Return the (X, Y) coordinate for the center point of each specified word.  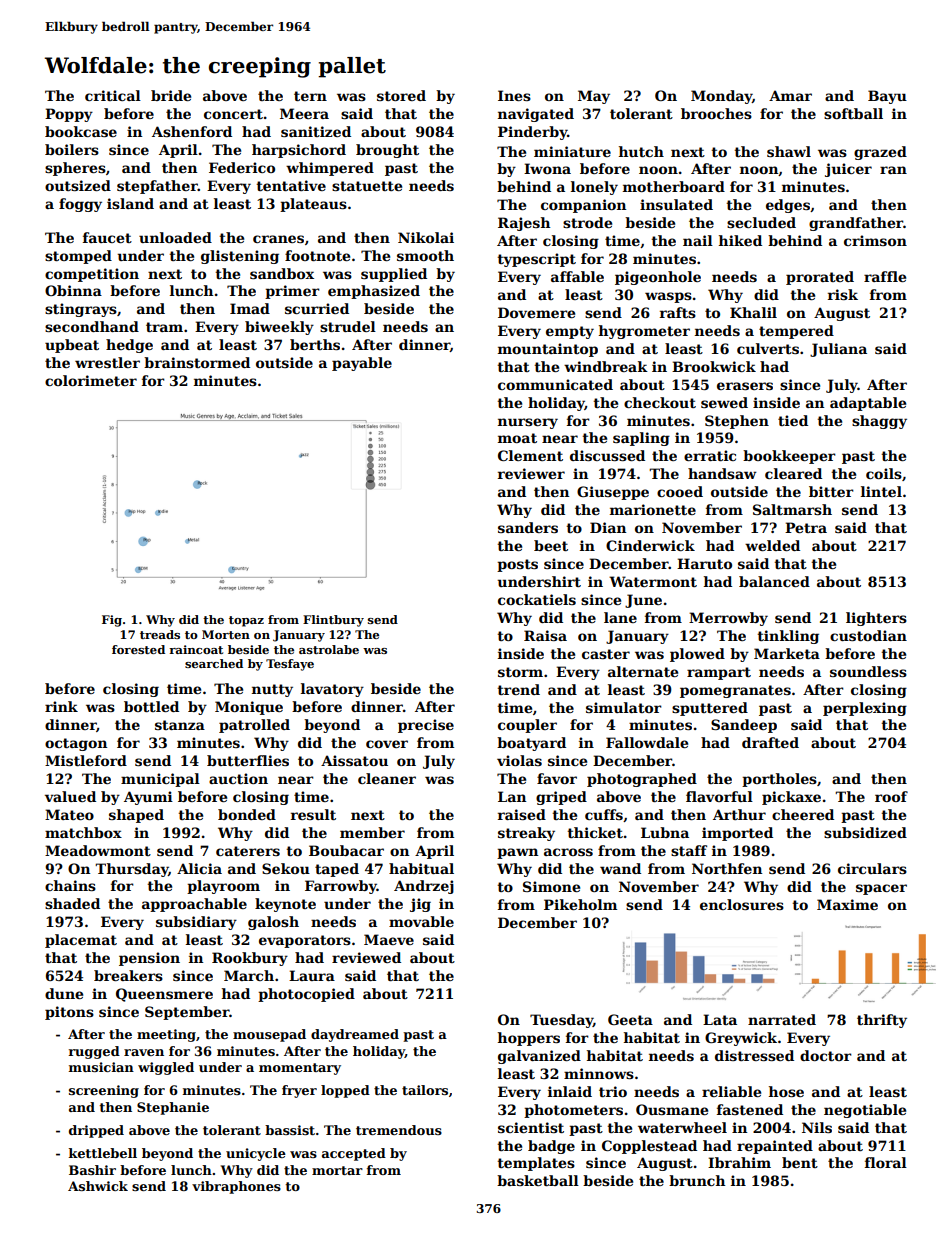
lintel (881, 491)
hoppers (529, 1039)
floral (886, 1162)
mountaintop (548, 350)
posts (517, 565)
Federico (242, 167)
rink (61, 706)
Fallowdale (647, 742)
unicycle (256, 1154)
